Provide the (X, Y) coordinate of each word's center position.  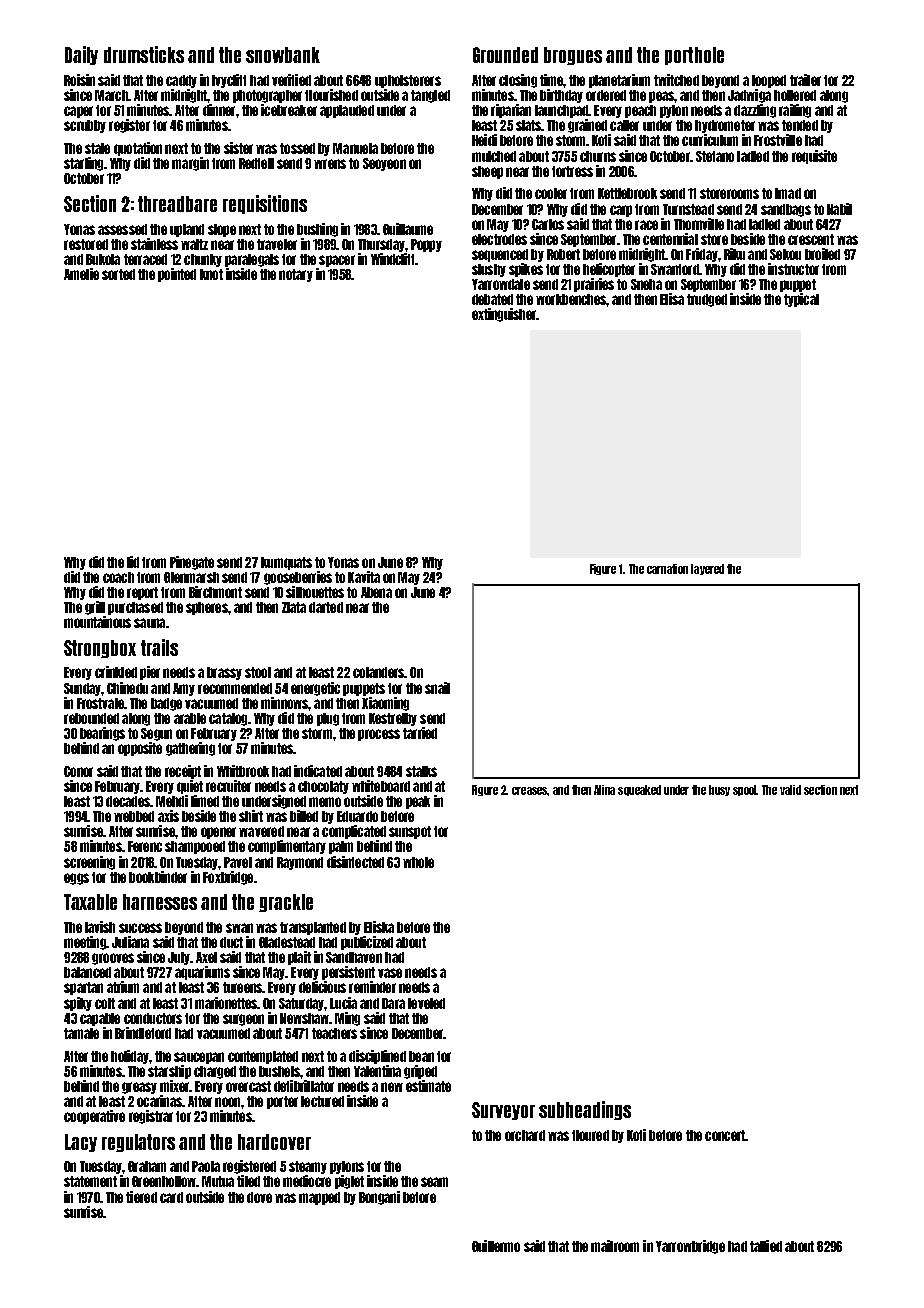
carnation (667, 569)
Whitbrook (243, 771)
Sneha (646, 284)
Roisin (79, 80)
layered (707, 569)
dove (259, 1197)
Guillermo (496, 1246)
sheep (487, 172)
